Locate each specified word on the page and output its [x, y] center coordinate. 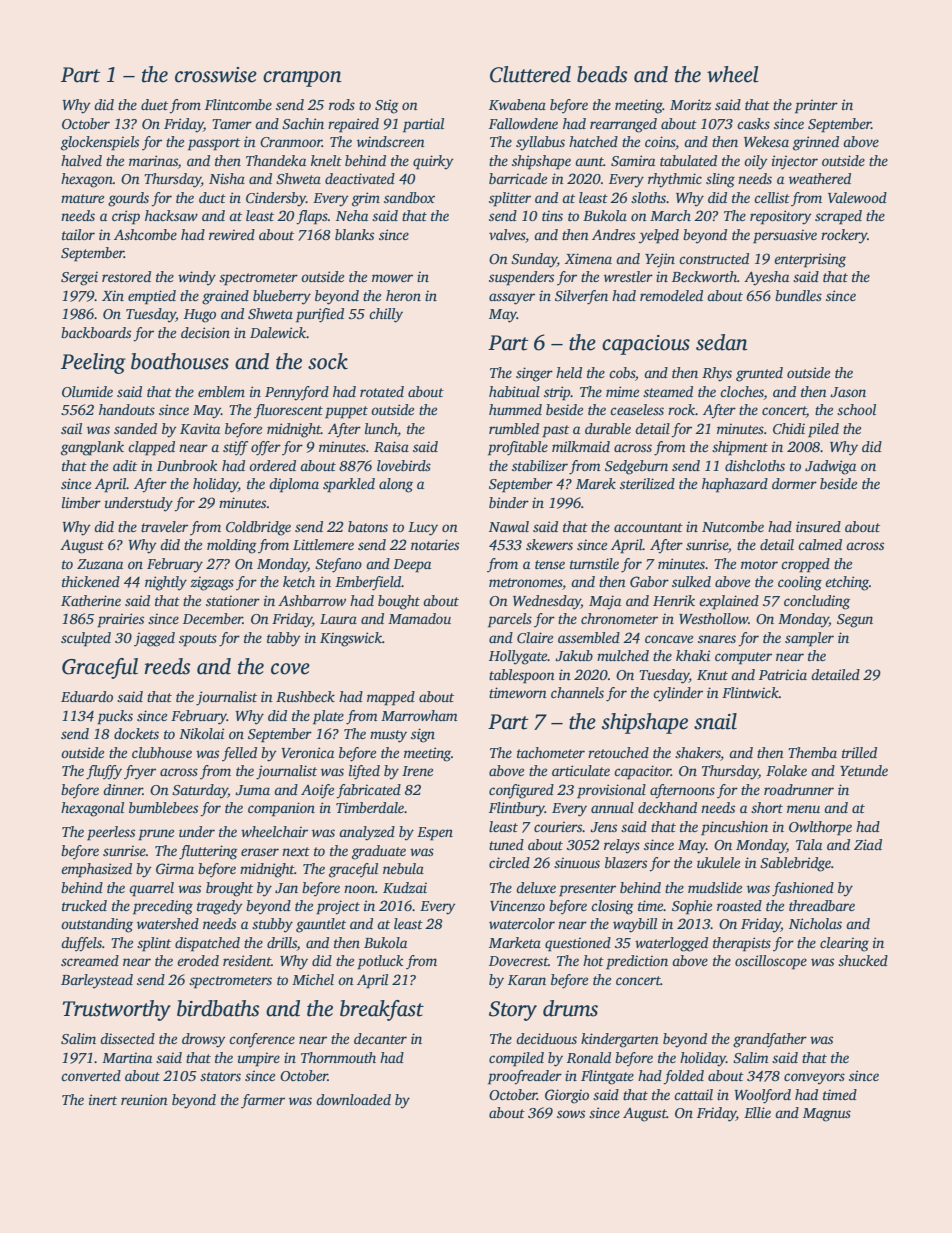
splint [154, 944]
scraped [838, 217]
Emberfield [368, 583]
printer [816, 106]
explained [729, 602]
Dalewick [278, 332]
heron [403, 295]
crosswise [216, 75]
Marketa [515, 942]
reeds [167, 666]
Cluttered [530, 74]
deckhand [667, 807]
